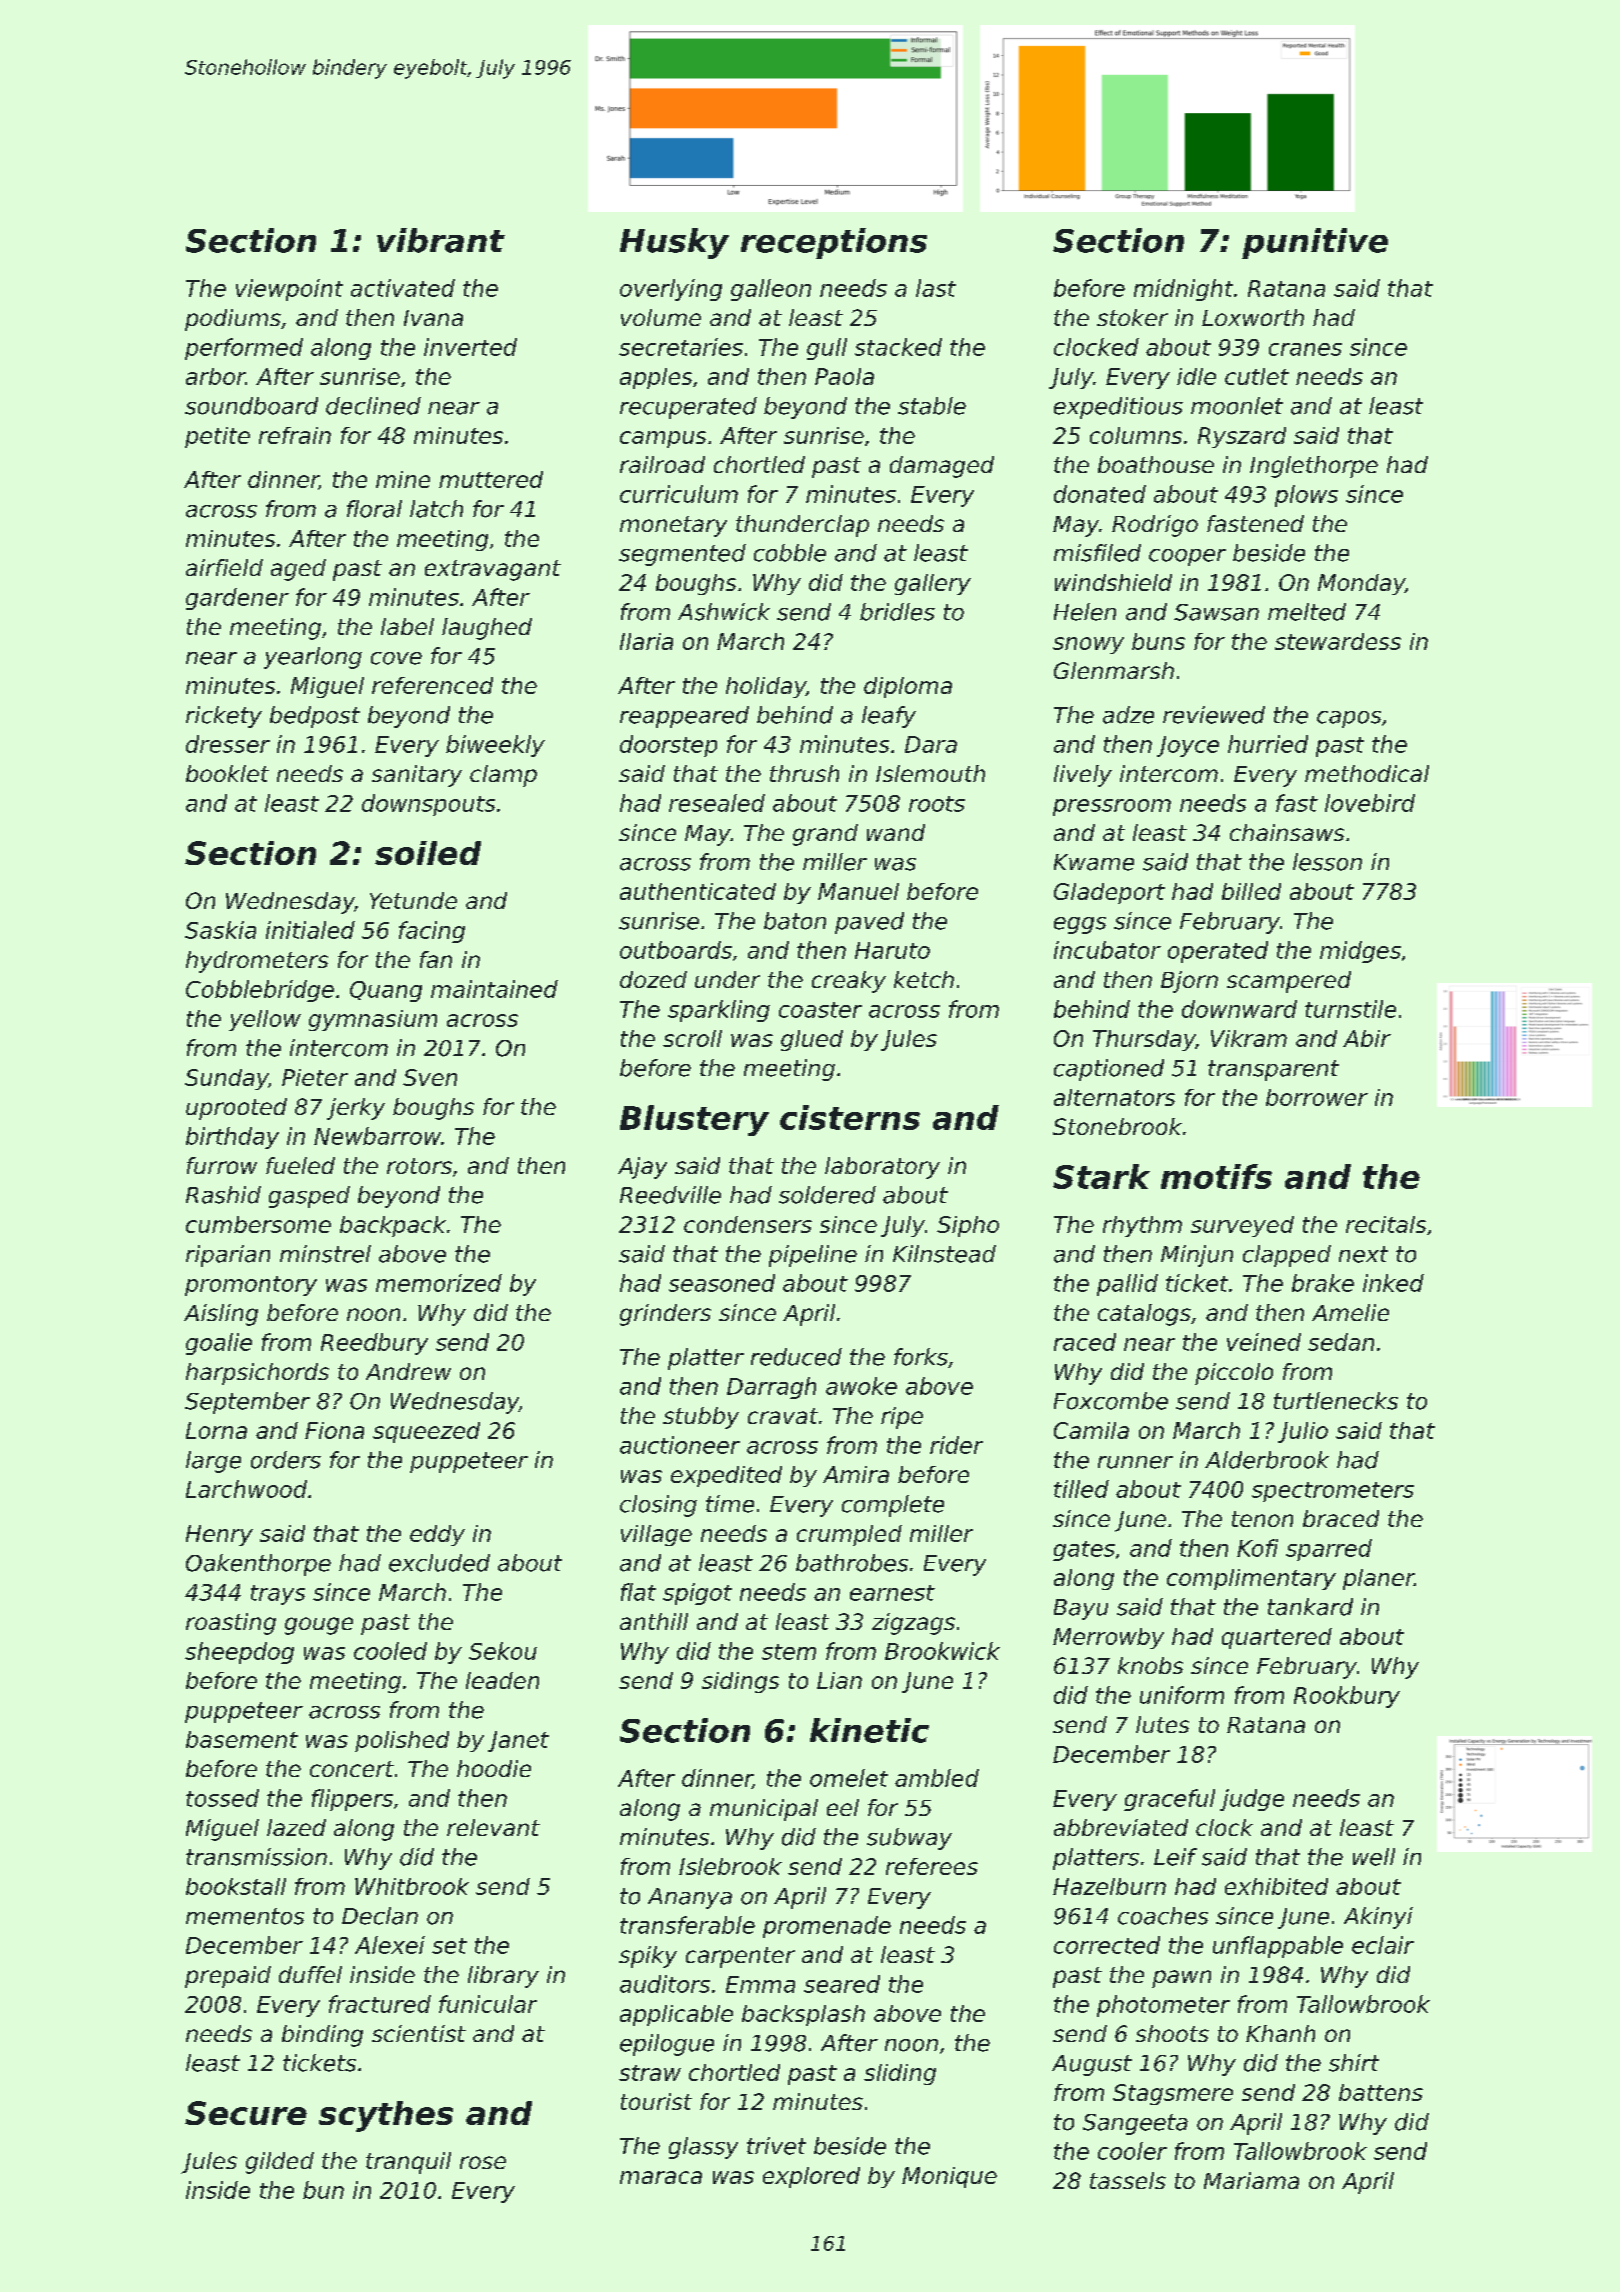 This document has height=2292, width=1620. Describe the element at coordinates (1378, 1918) in the document. I see `Akinyi` at that location.
